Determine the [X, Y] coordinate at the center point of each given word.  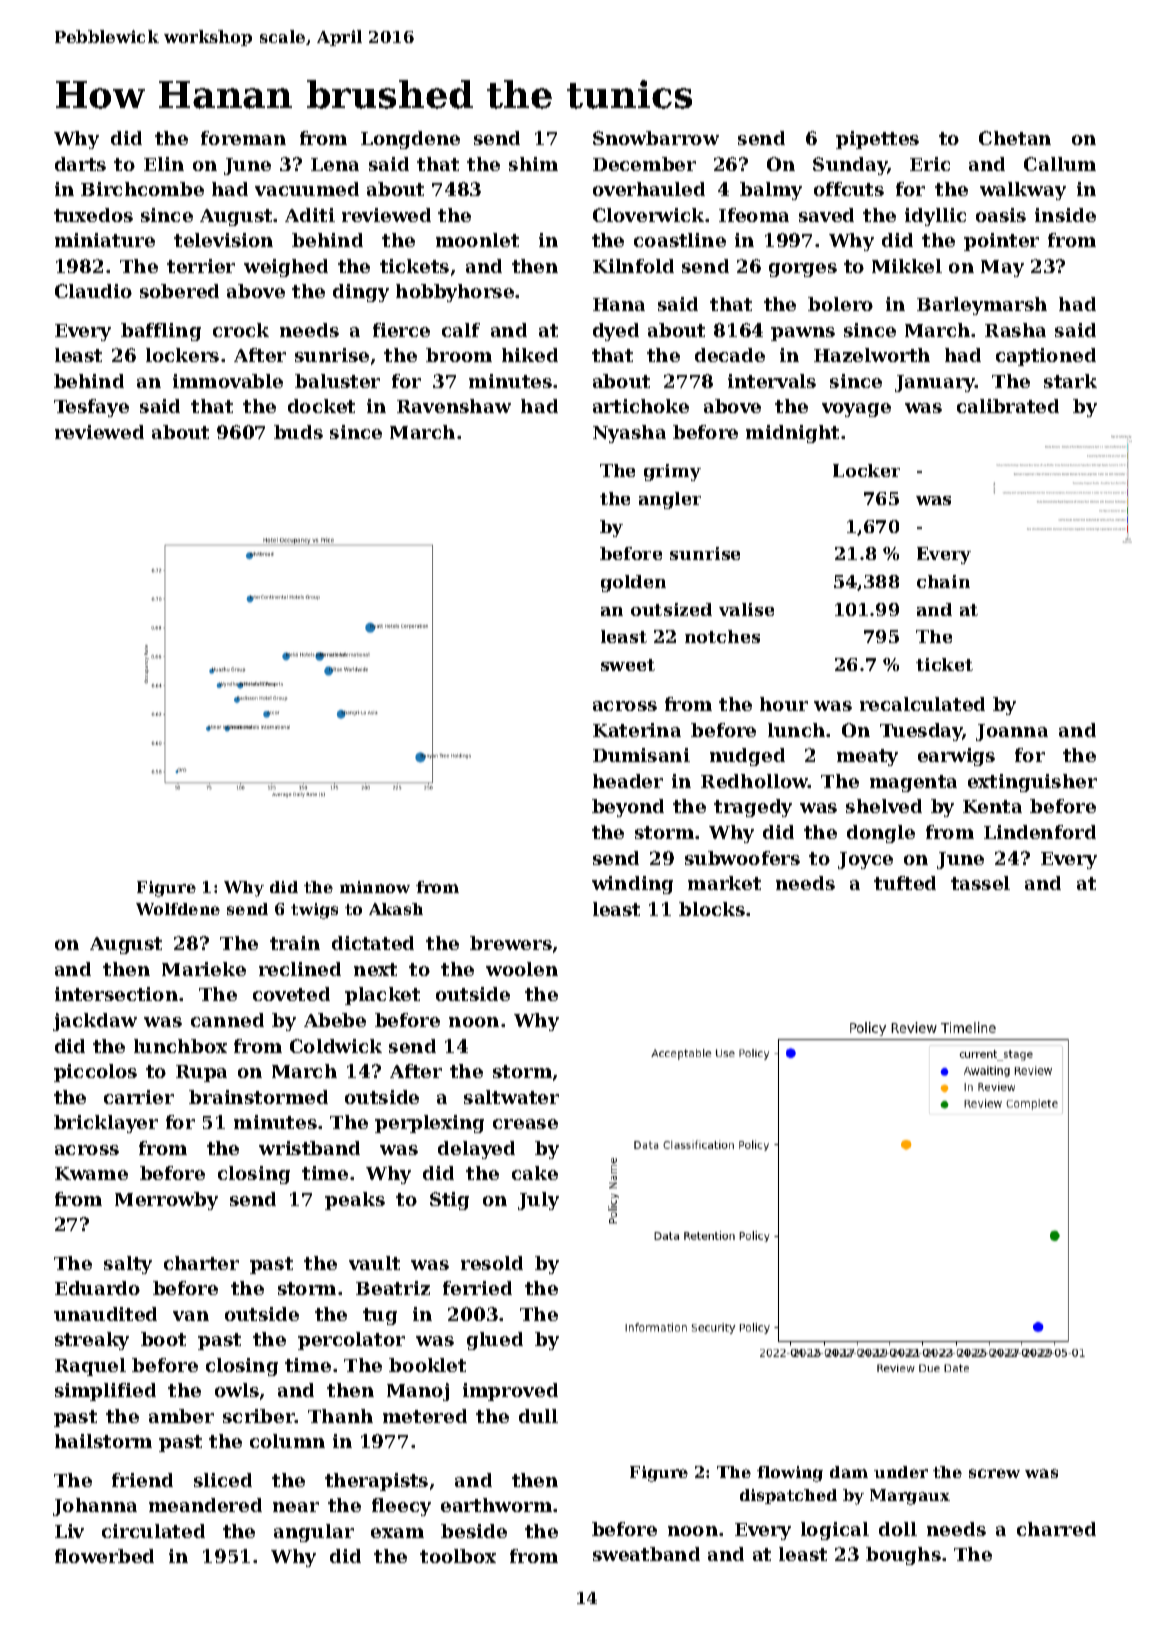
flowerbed [104, 1556]
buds [298, 432]
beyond [628, 808]
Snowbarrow [656, 138]
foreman [243, 138]
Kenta [992, 806]
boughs [903, 1556]
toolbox [458, 1556]
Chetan [1015, 138]
